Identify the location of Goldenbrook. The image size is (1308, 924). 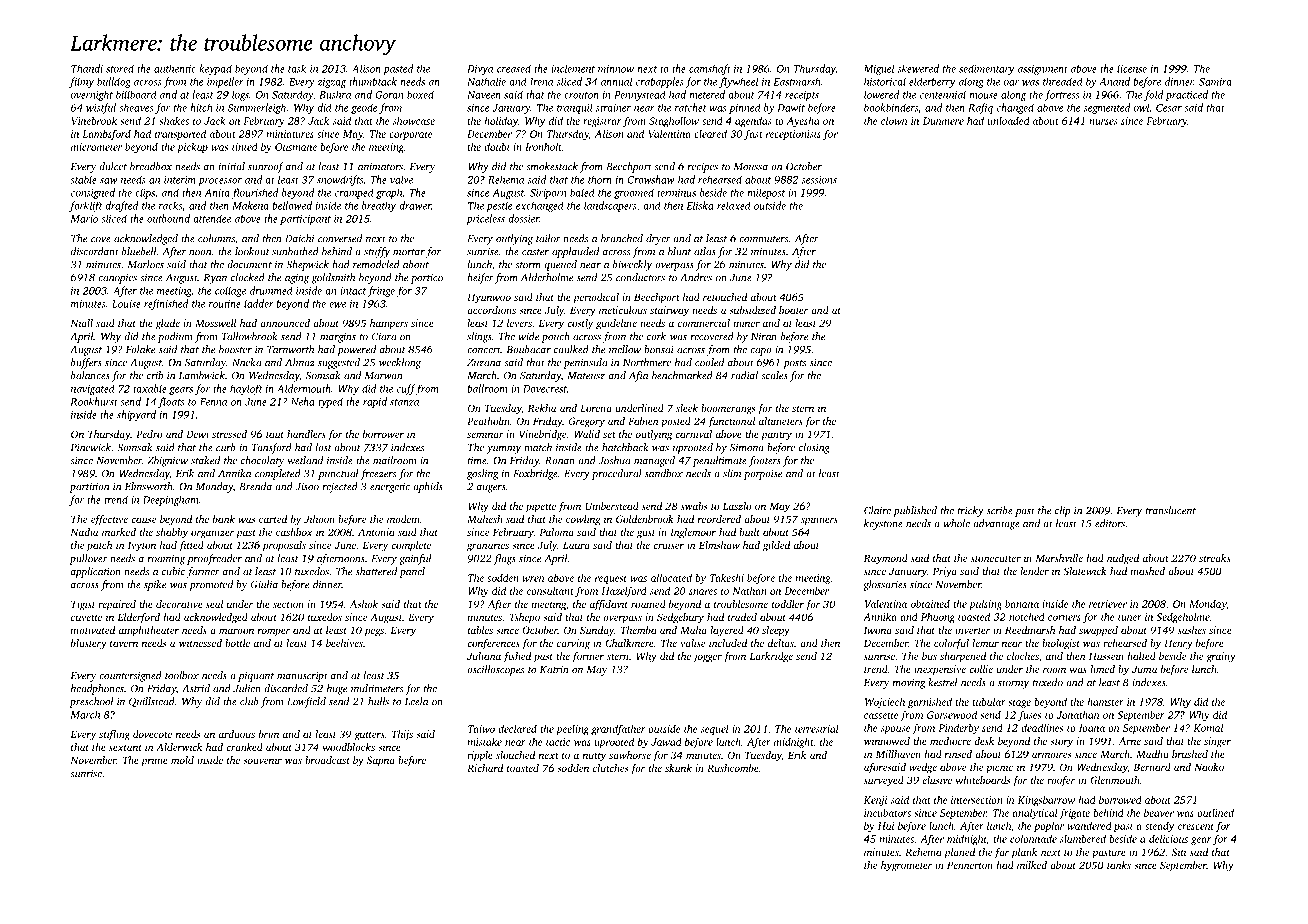
(645, 519).
